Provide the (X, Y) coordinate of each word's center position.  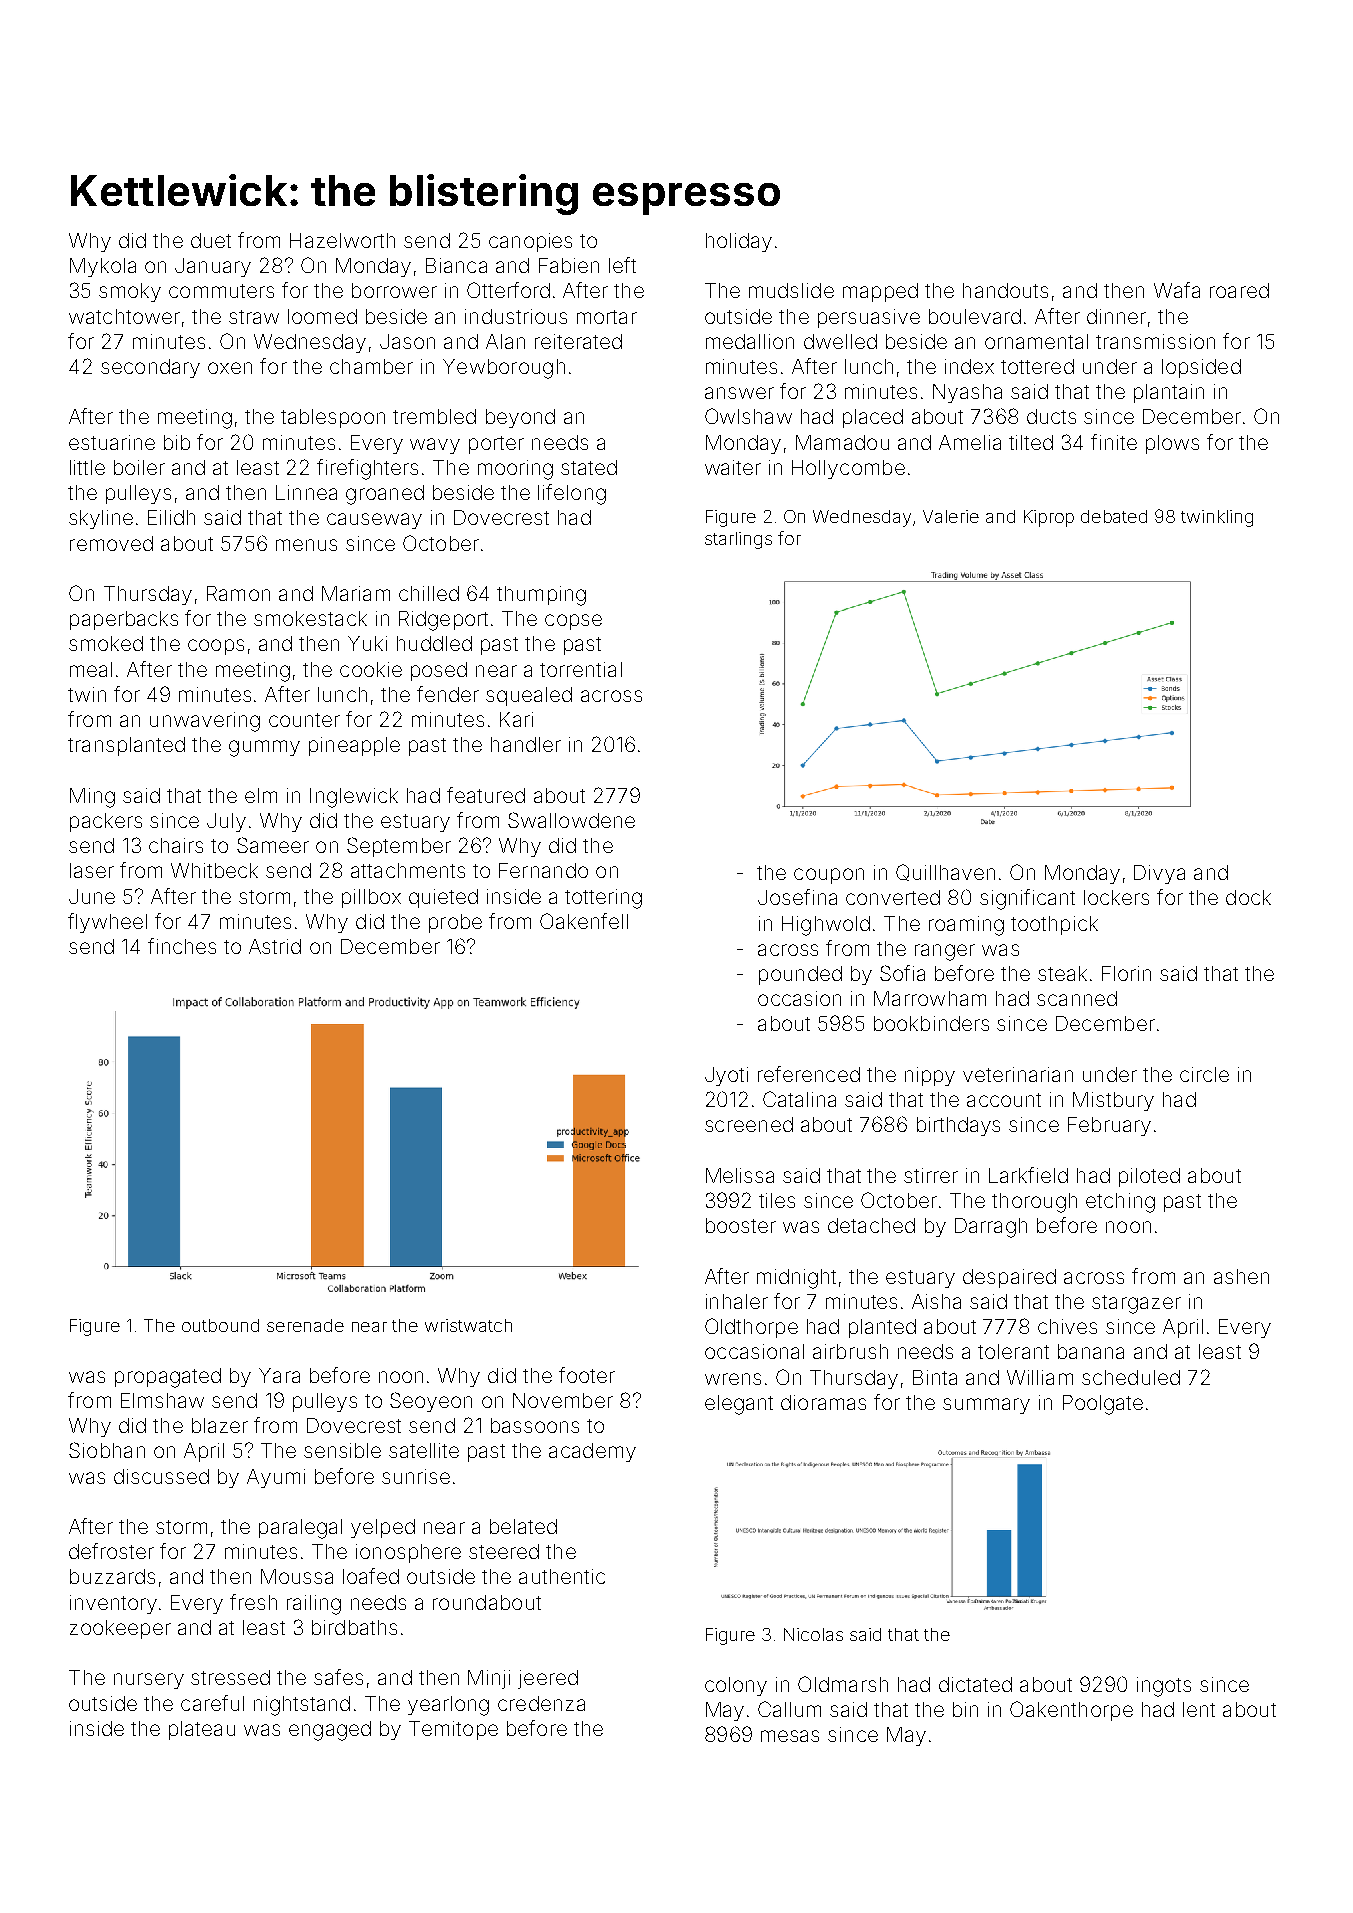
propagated (168, 1378)
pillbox (371, 898)
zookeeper (120, 1629)
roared (1239, 290)
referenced (809, 1074)
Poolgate (1103, 1405)
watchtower (124, 316)
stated (589, 467)
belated (523, 1526)
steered (504, 1551)
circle (1204, 1074)
